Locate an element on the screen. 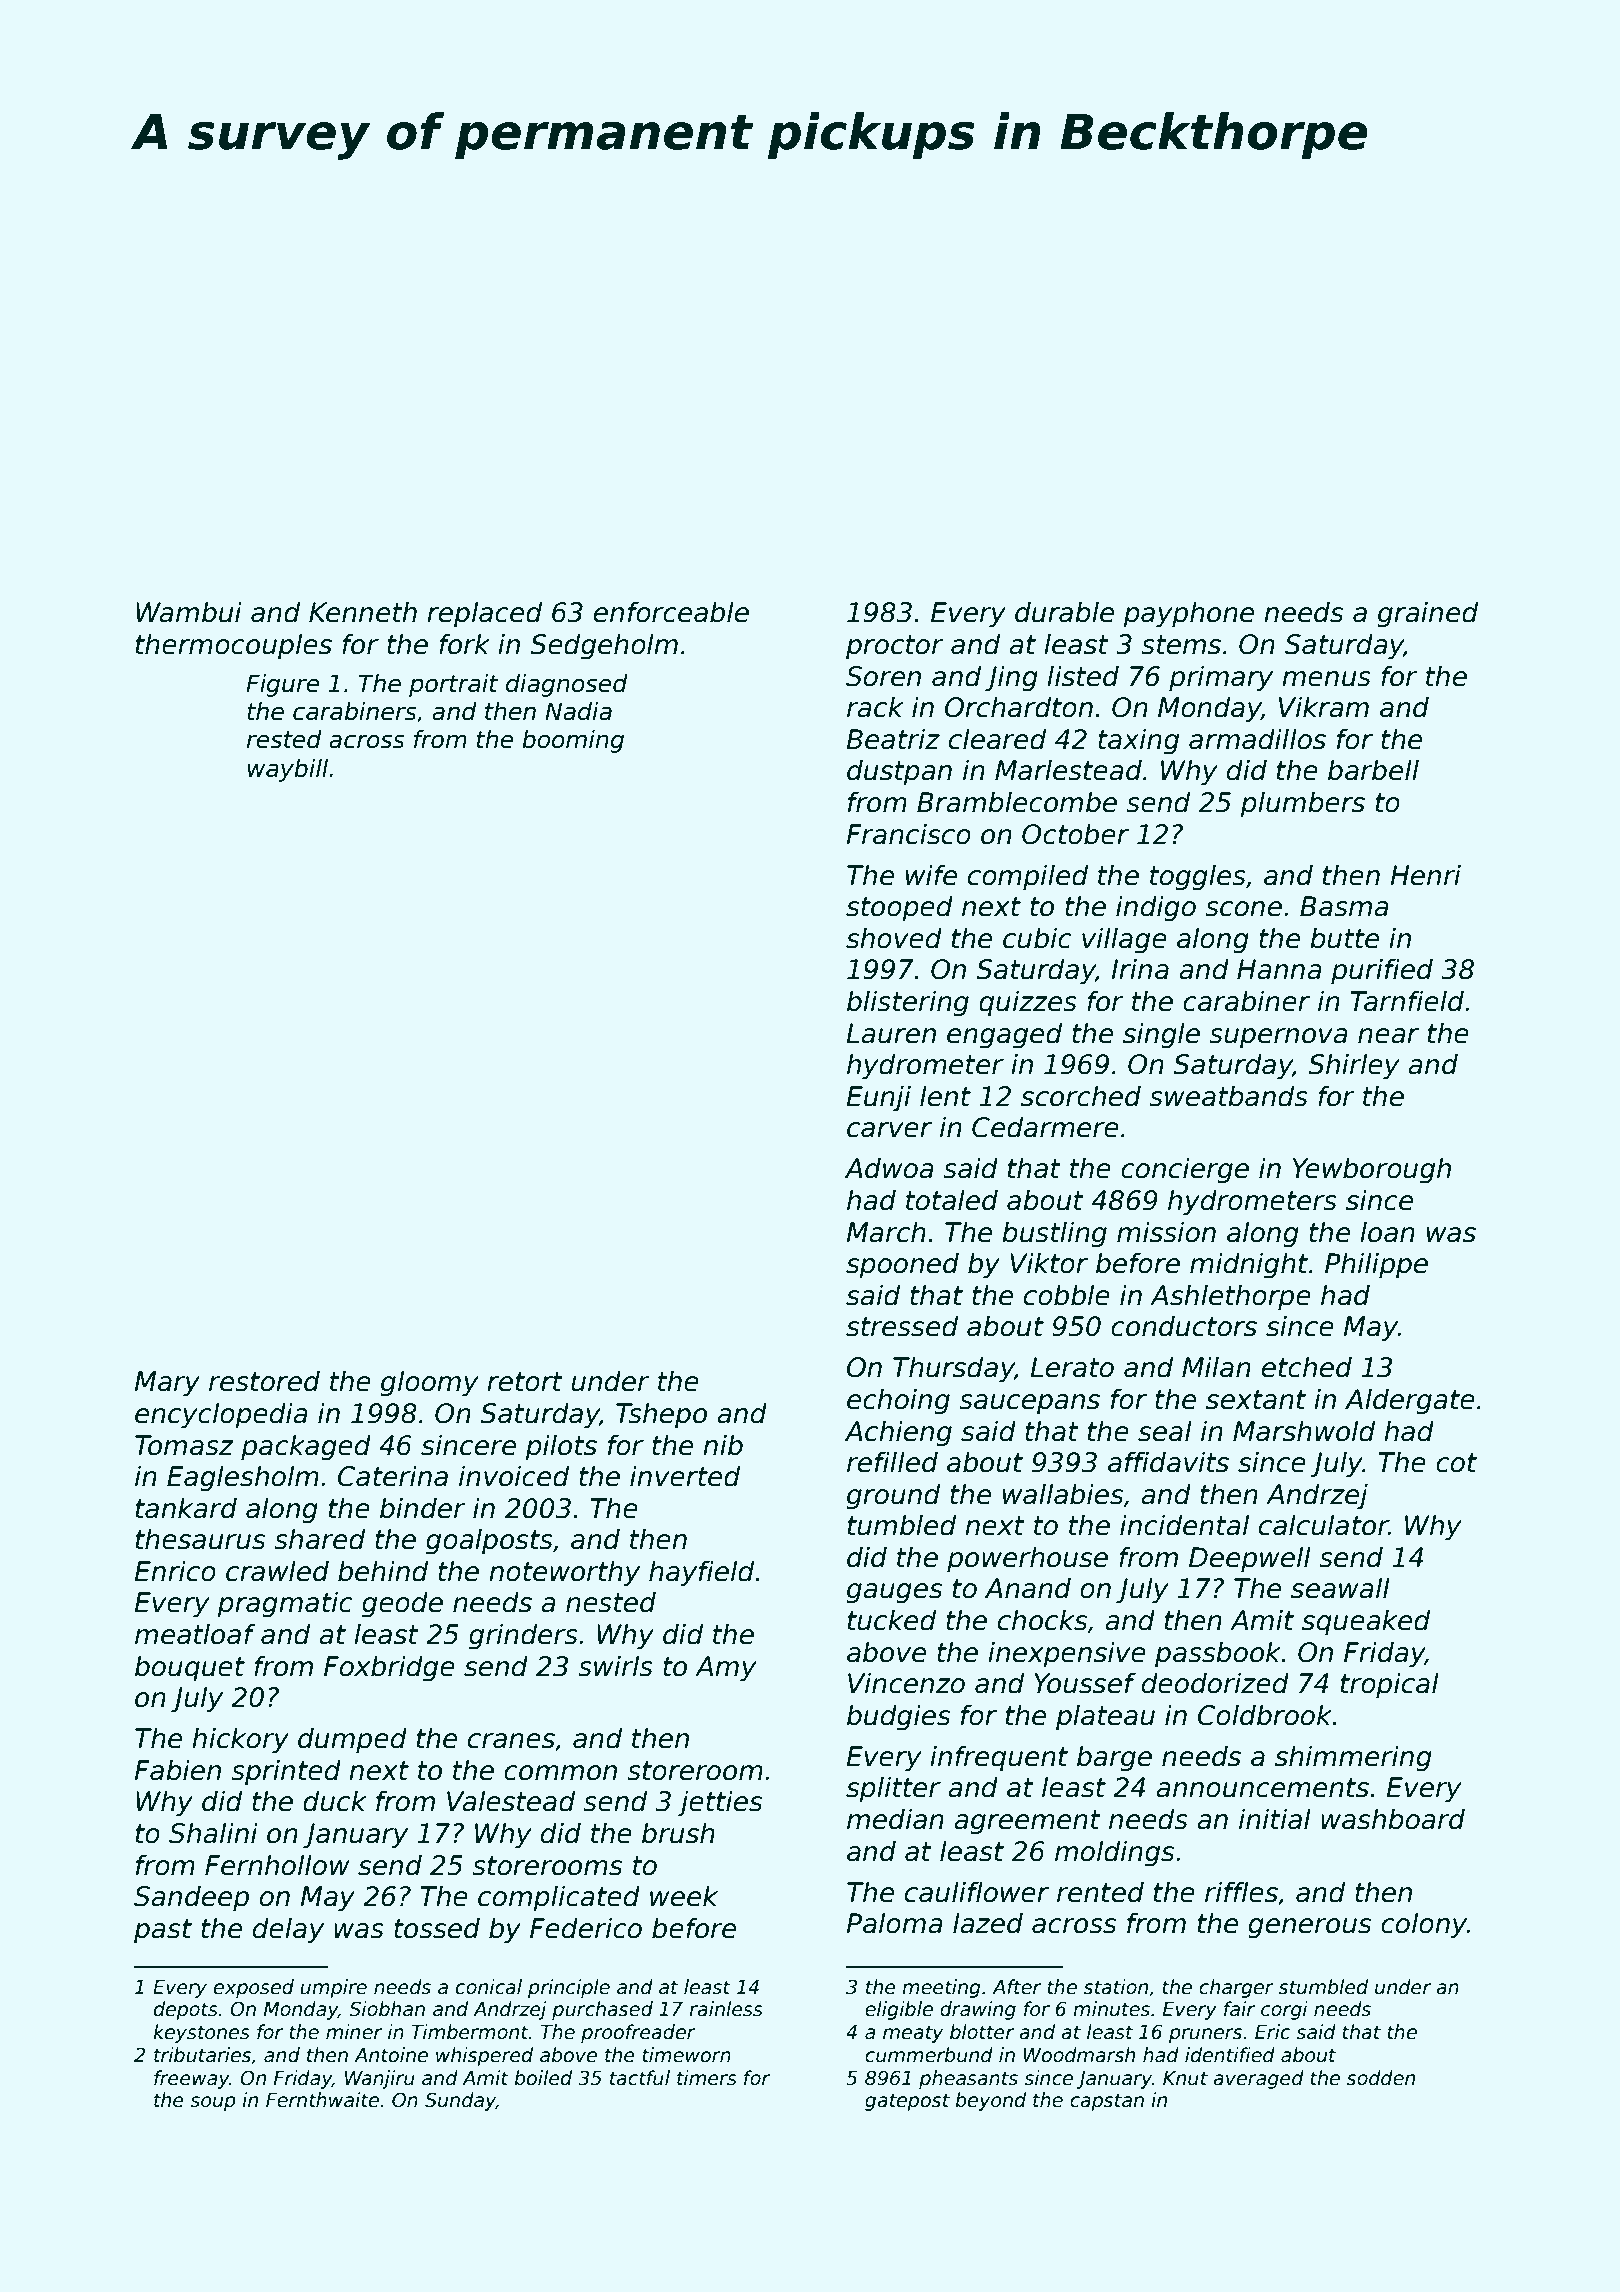  proctor is located at coordinates (895, 647).
